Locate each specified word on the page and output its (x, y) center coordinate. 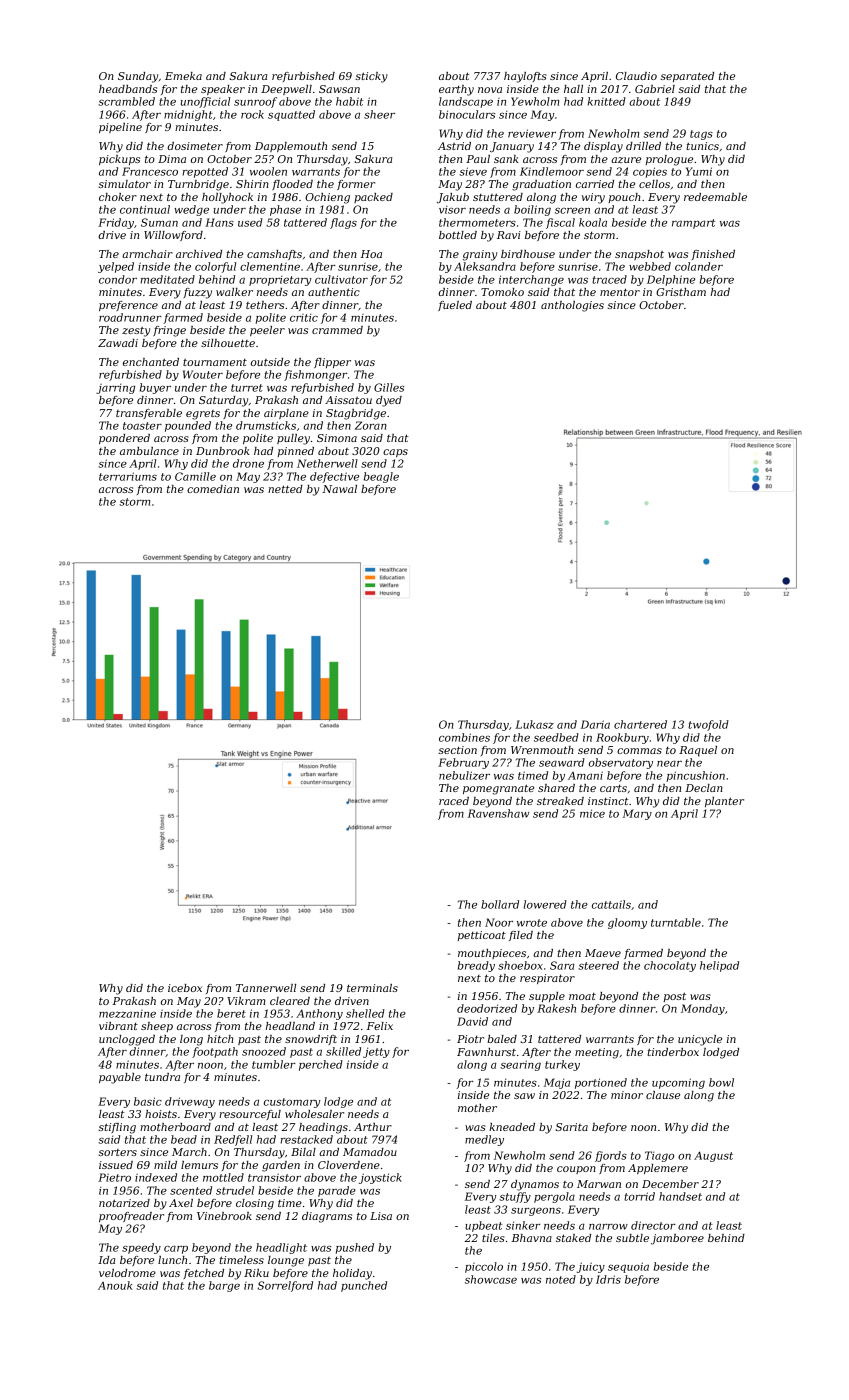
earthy (456, 90)
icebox (185, 988)
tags (701, 135)
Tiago (659, 1156)
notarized (124, 1203)
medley (484, 1140)
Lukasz (534, 724)
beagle (381, 477)
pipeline (120, 128)
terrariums (128, 476)
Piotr (470, 1039)
